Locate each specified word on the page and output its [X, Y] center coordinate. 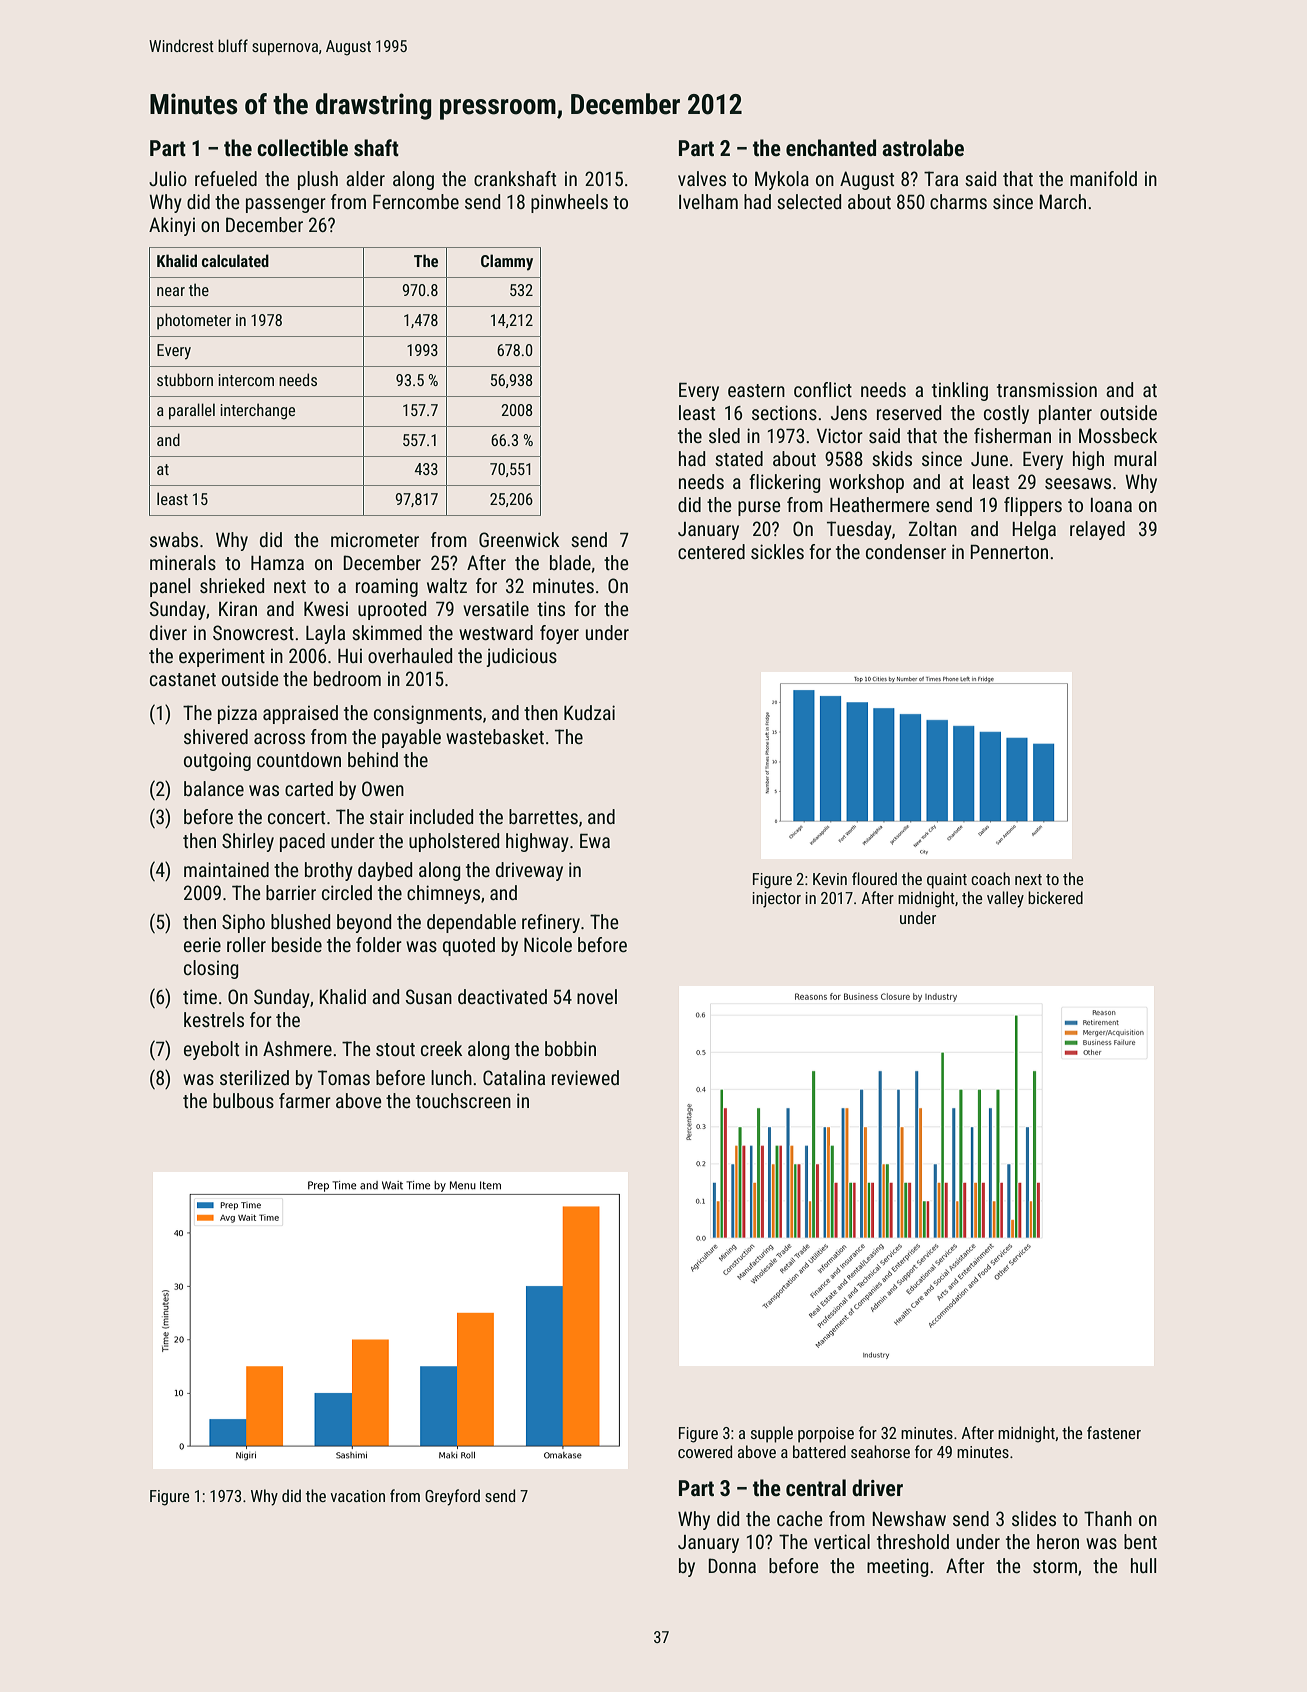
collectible [302, 148]
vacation [358, 1496]
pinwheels [569, 203]
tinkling [960, 391]
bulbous [243, 1100]
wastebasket [495, 736]
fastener [1114, 1432]
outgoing [217, 761]
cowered [705, 1451]
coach [990, 878]
